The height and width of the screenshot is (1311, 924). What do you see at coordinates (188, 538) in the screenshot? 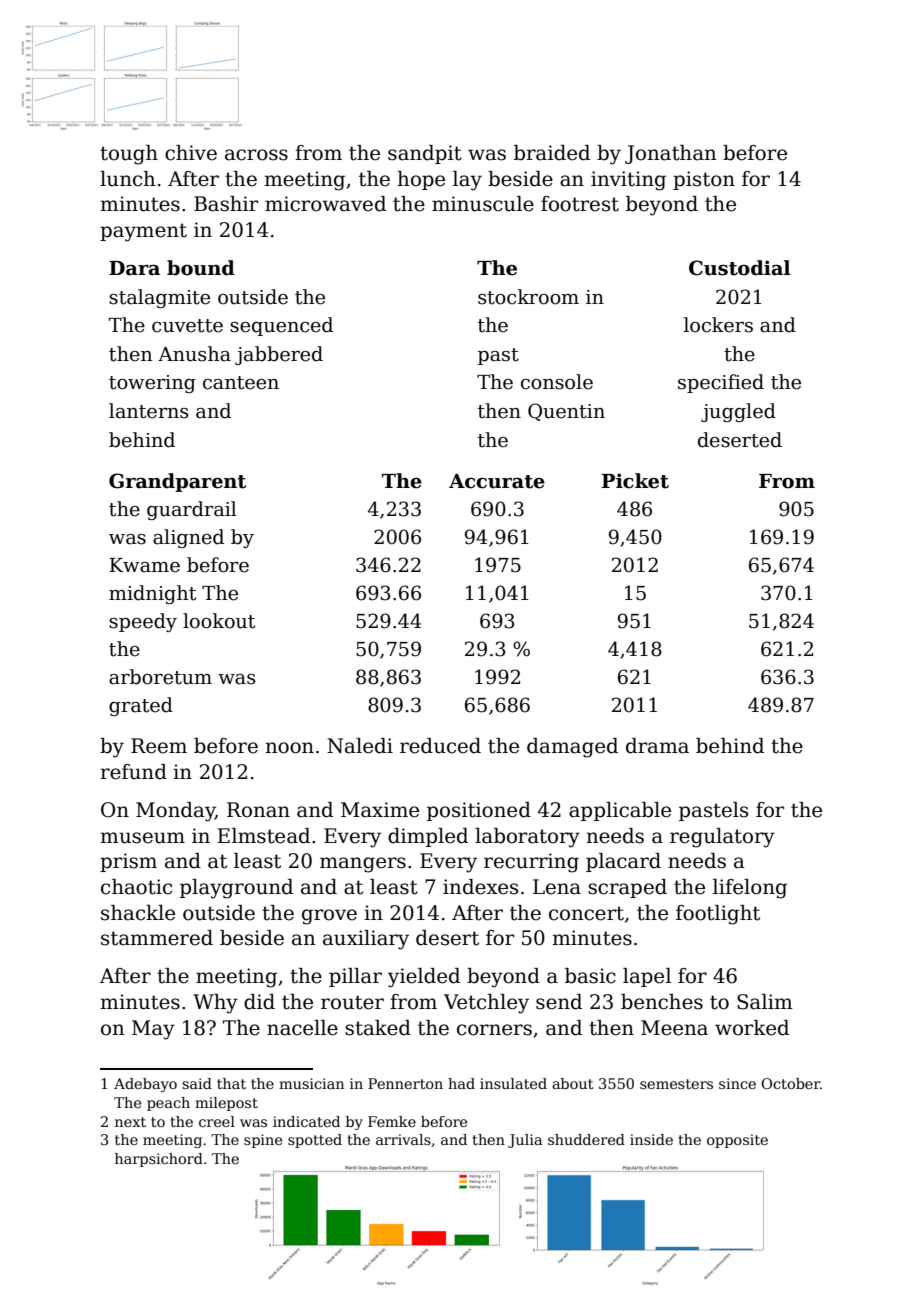
I see `aligned` at bounding box center [188, 538].
